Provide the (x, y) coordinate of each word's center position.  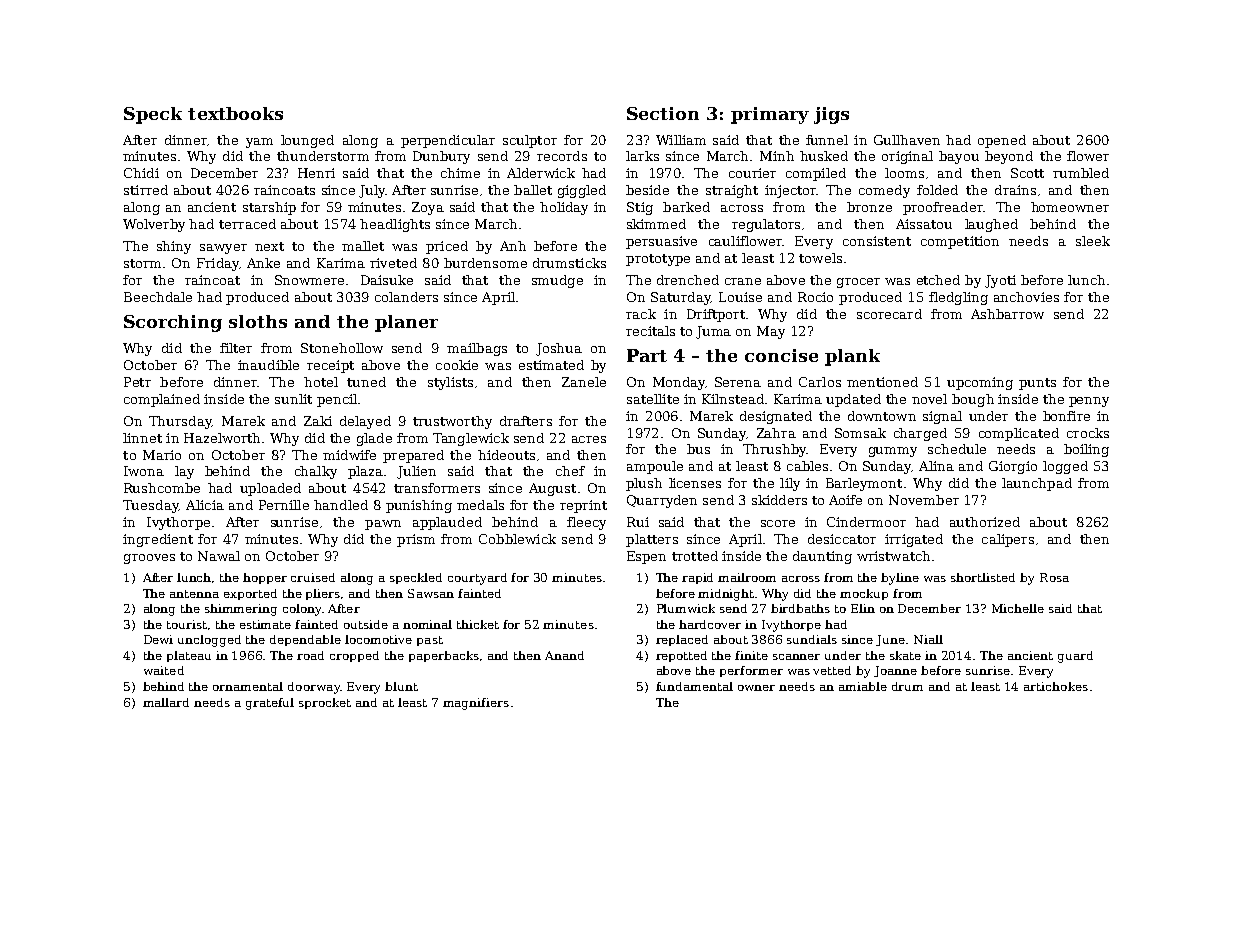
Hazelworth (222, 438)
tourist (187, 624)
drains (1015, 190)
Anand (564, 655)
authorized (985, 522)
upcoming (980, 383)
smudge (557, 281)
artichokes (1056, 686)
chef (570, 471)
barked (686, 207)
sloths (258, 321)
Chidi (141, 173)
